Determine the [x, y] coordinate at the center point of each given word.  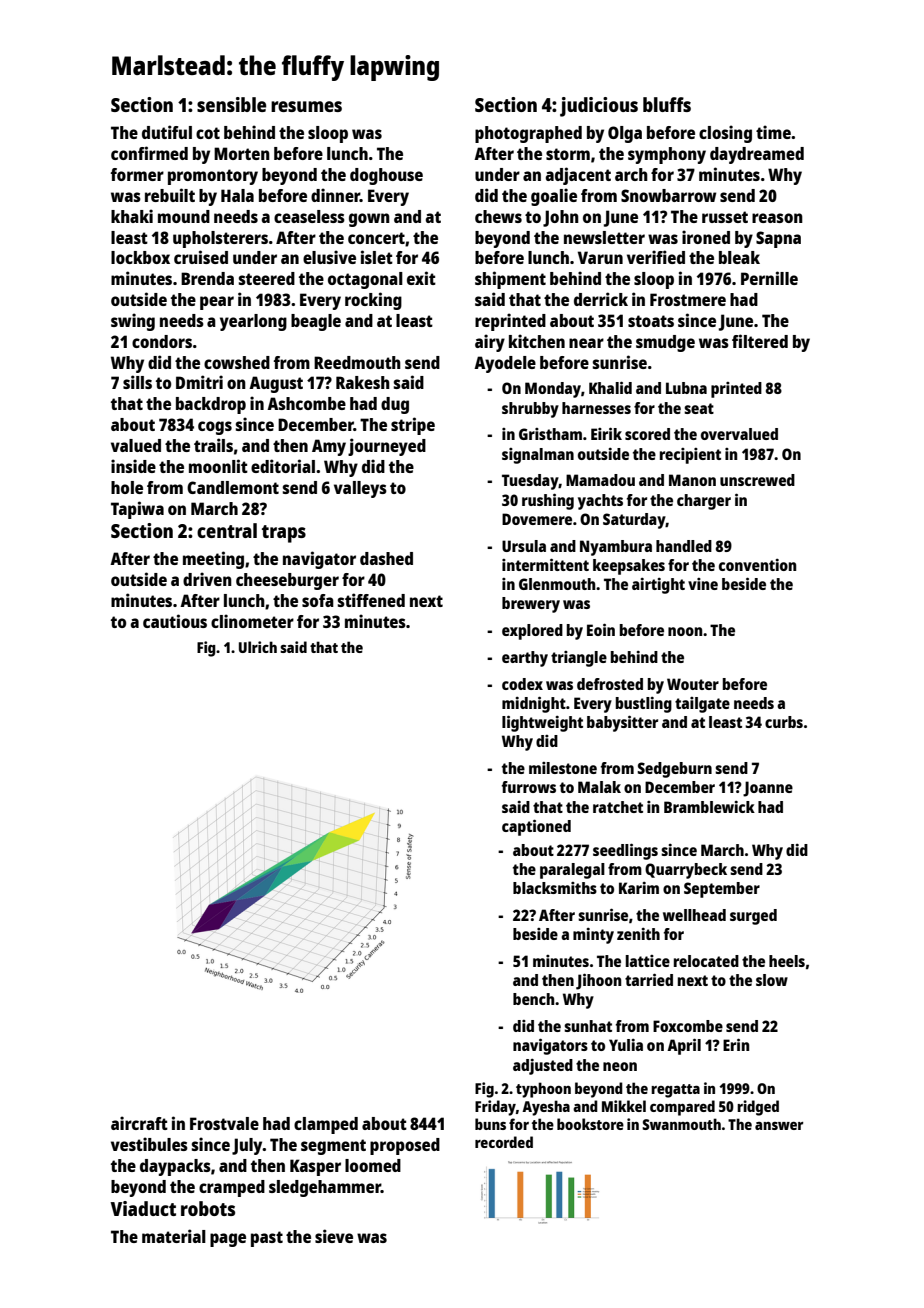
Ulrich [258, 647]
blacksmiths [555, 888]
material [174, 1236]
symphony [667, 155]
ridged [758, 1108]
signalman [538, 456]
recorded [504, 1142]
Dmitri [199, 382]
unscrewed [757, 480]
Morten [242, 153]
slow [772, 980]
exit [421, 278]
